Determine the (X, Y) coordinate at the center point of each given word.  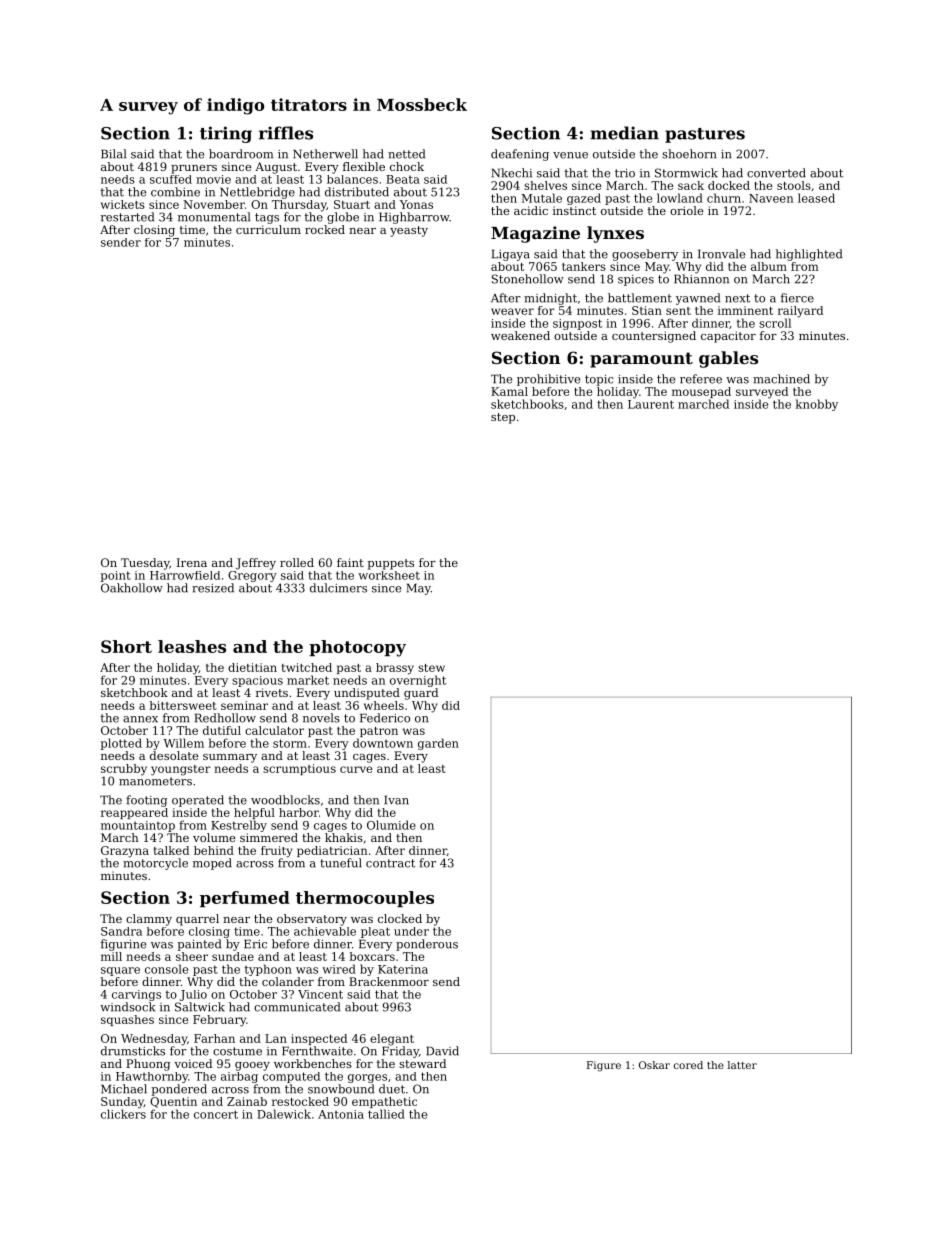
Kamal (509, 391)
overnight (418, 681)
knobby (817, 405)
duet (392, 1089)
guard (421, 694)
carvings (136, 995)
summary (230, 758)
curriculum (268, 229)
